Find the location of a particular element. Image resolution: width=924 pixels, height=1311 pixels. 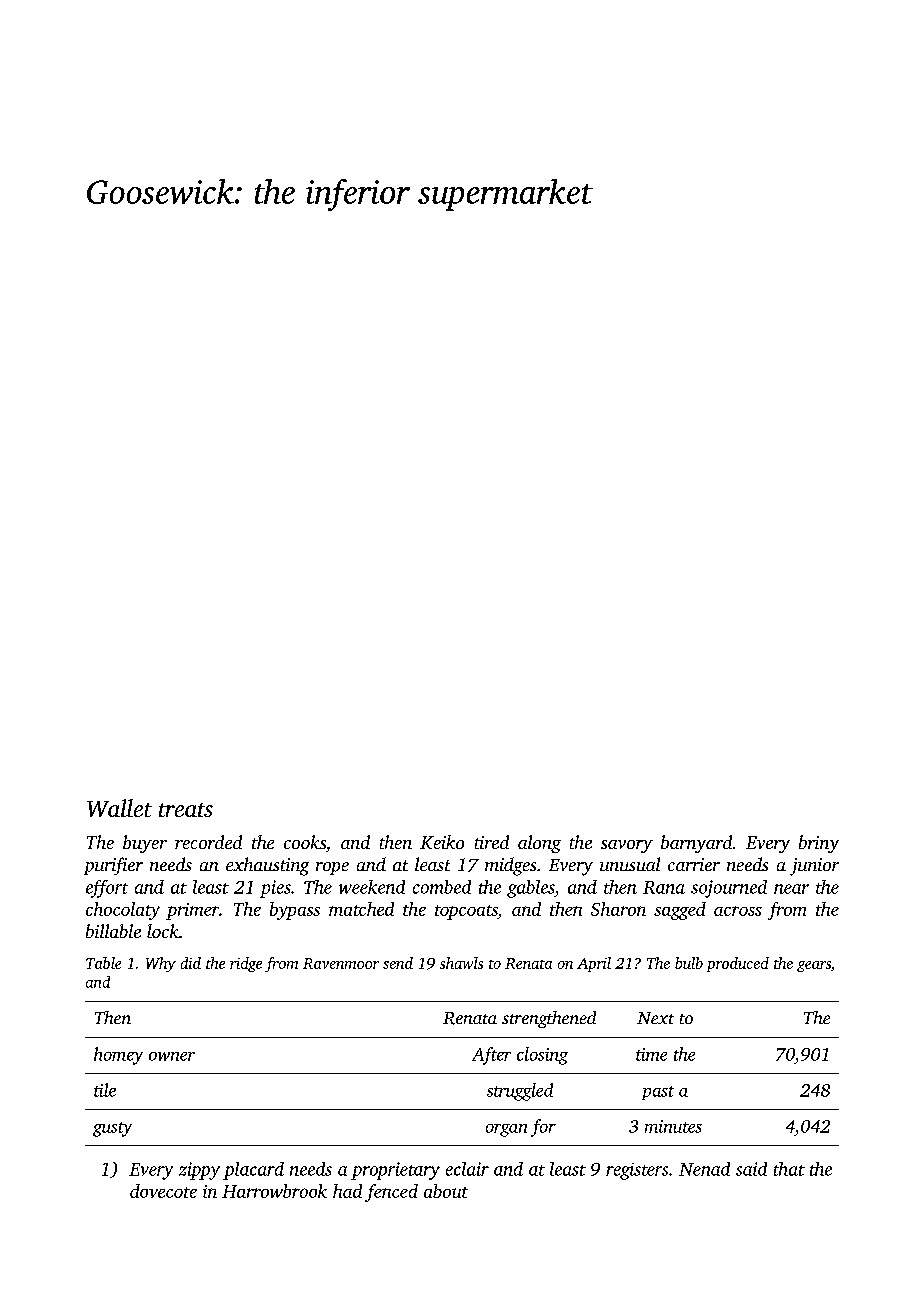

Wallet is located at coordinates (119, 808).
